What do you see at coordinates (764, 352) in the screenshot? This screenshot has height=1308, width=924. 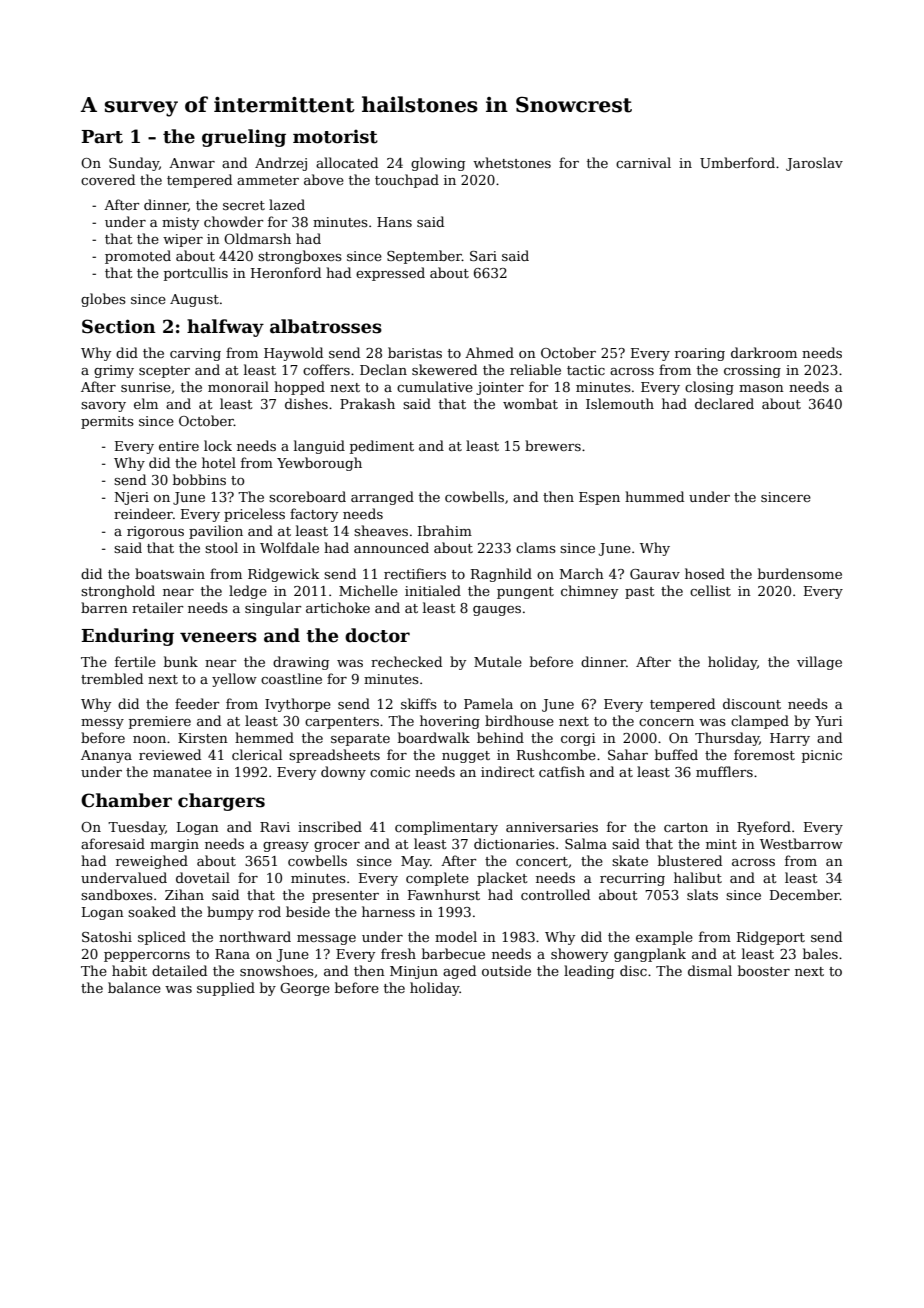 I see `darkroom` at bounding box center [764, 352].
